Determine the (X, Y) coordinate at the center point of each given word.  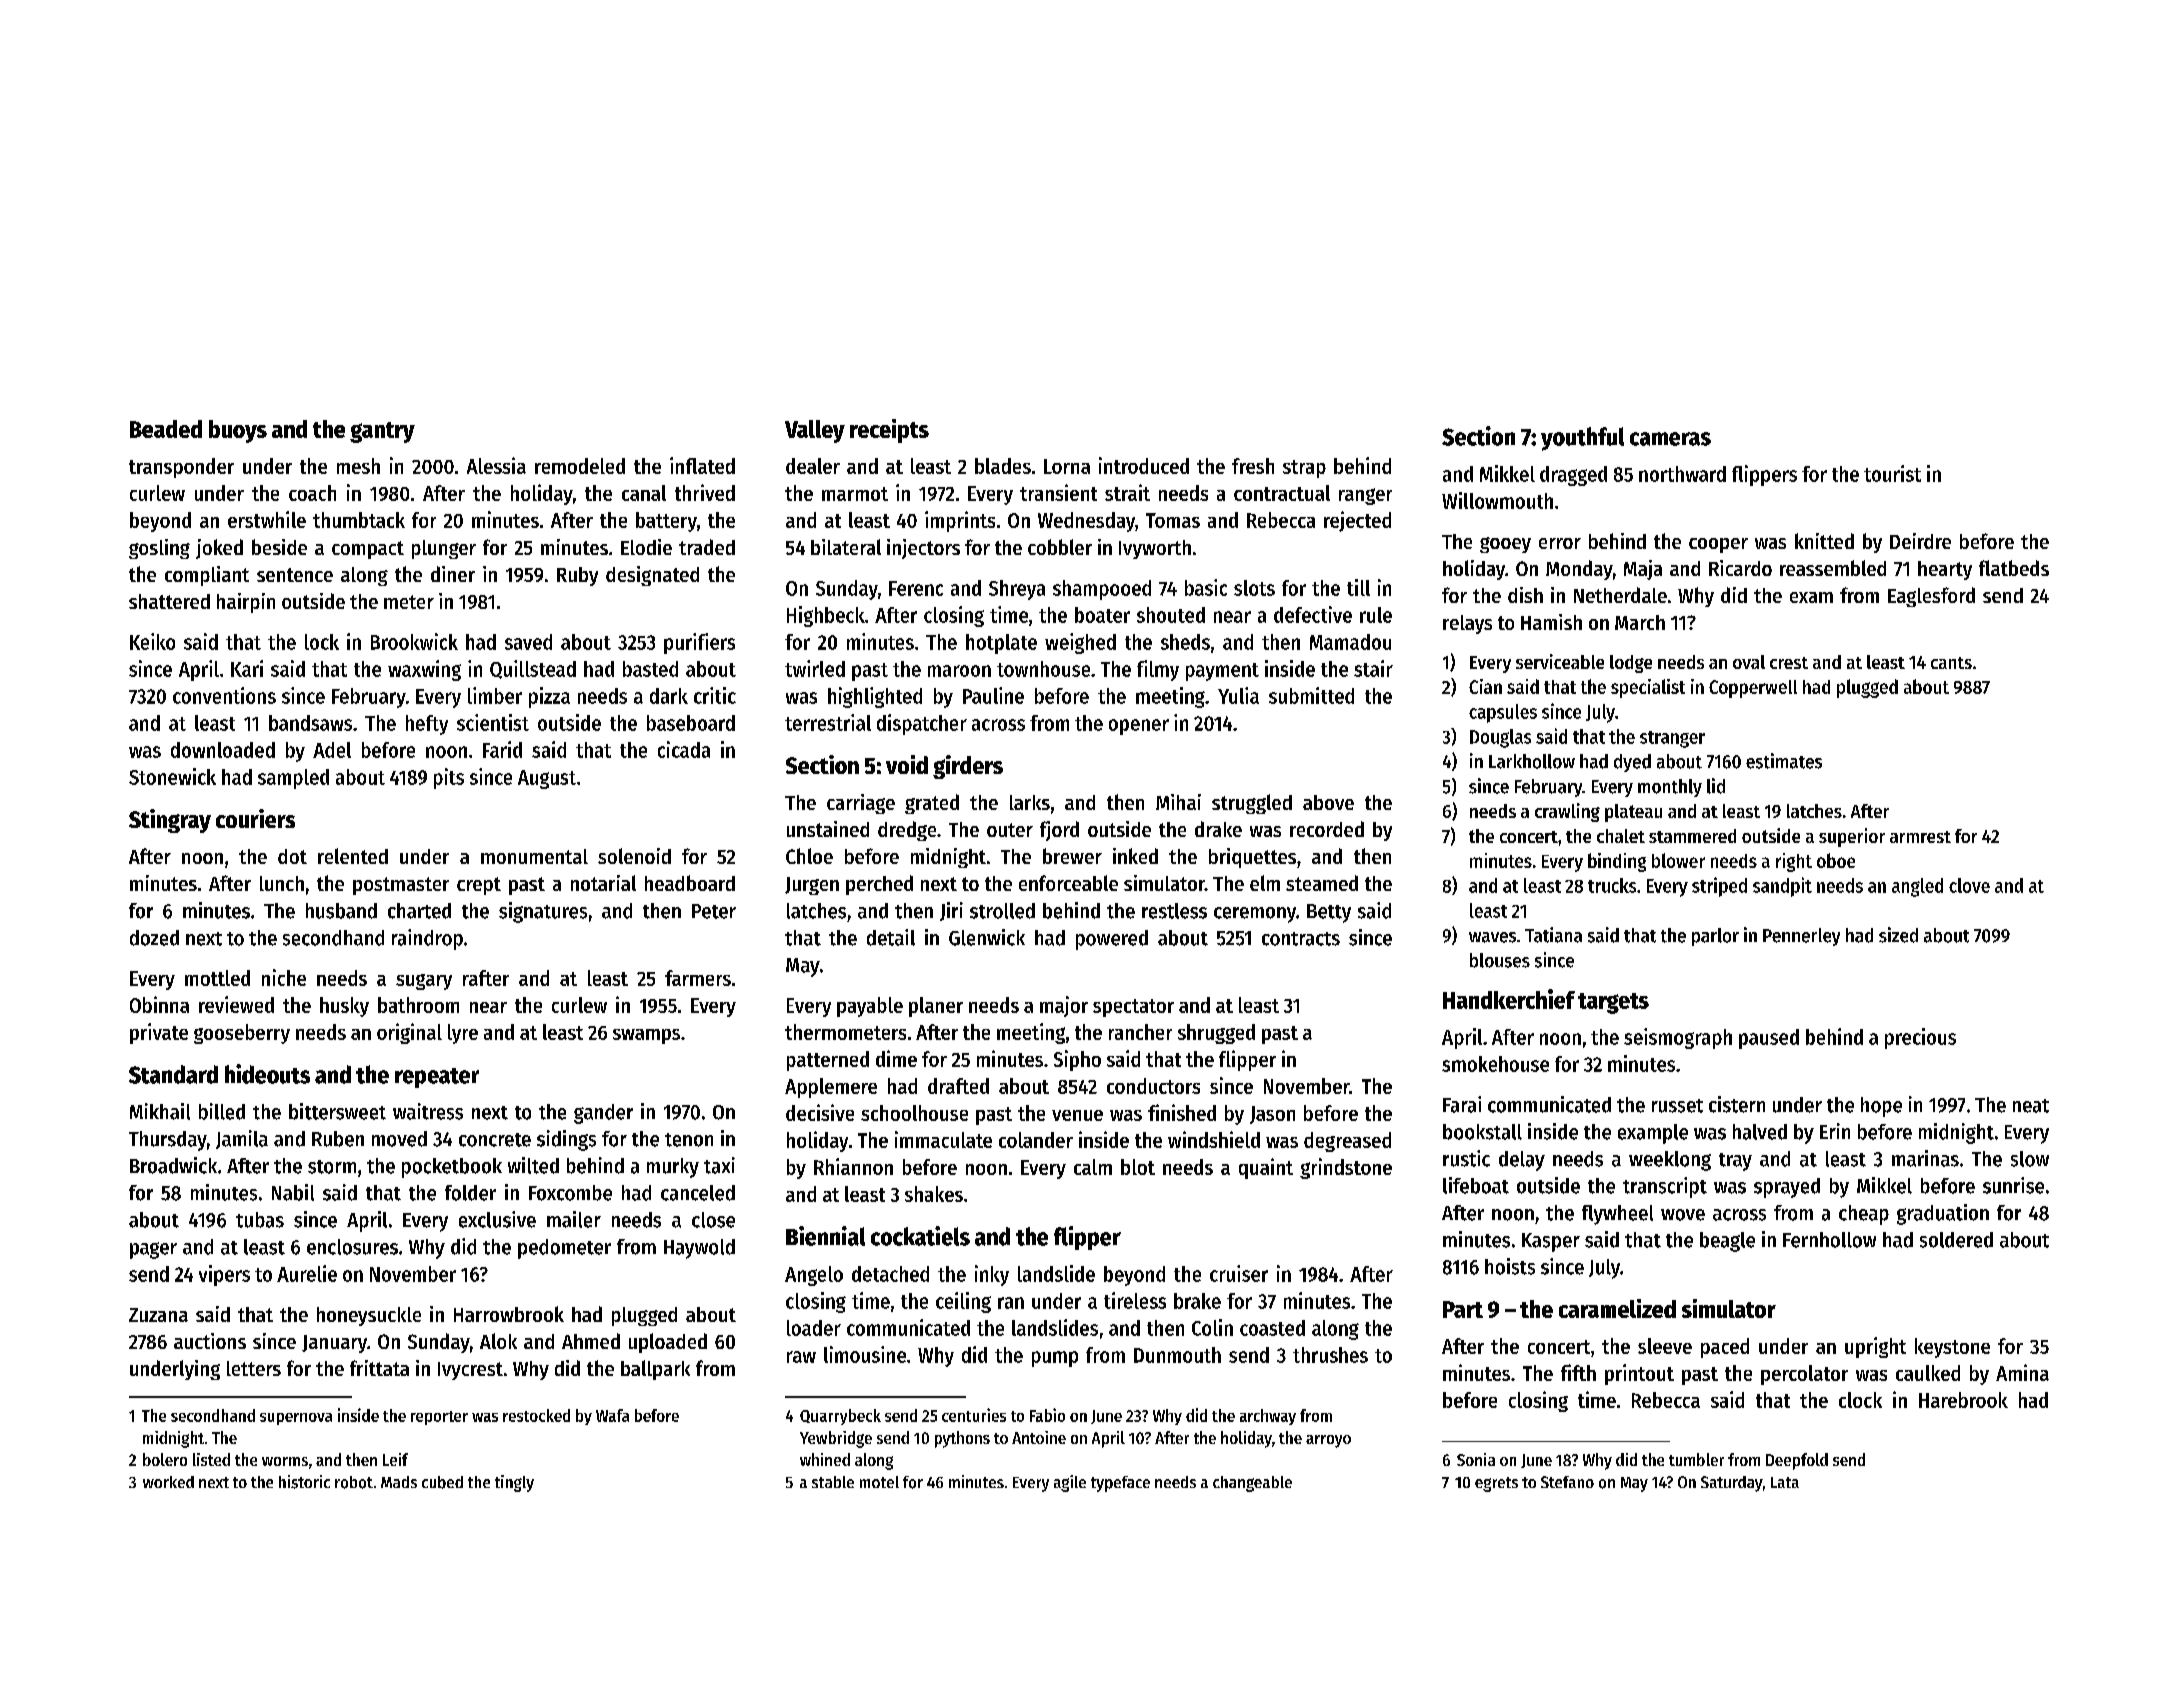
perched (879, 885)
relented (353, 856)
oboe (1836, 860)
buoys (238, 431)
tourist (1892, 473)
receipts (889, 431)
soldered (1956, 1240)
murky (673, 1168)
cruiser (1239, 1273)
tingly (514, 1483)
